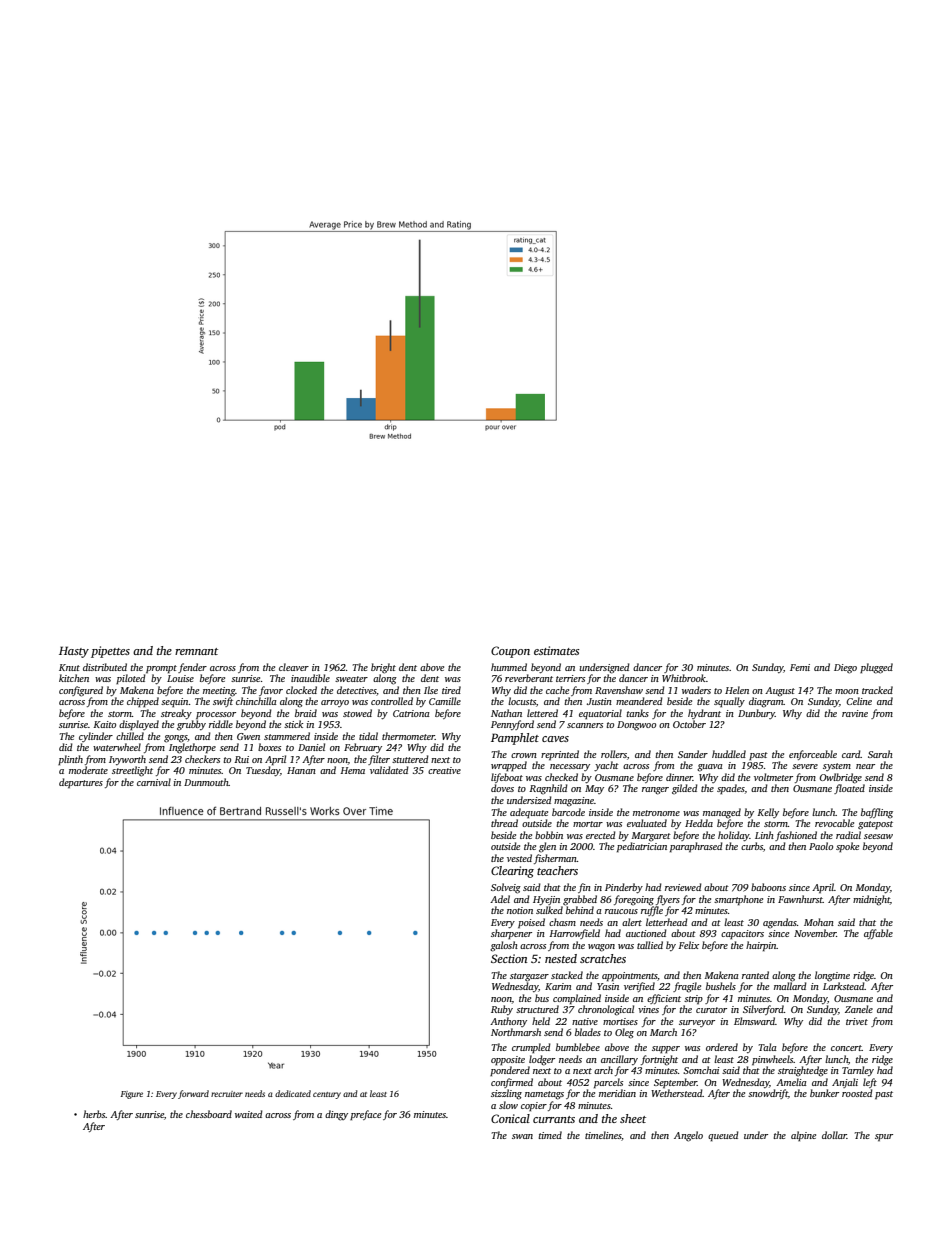 This screenshot has height=1233, width=952. What do you see at coordinates (522, 1136) in the screenshot?
I see `swan` at bounding box center [522, 1136].
